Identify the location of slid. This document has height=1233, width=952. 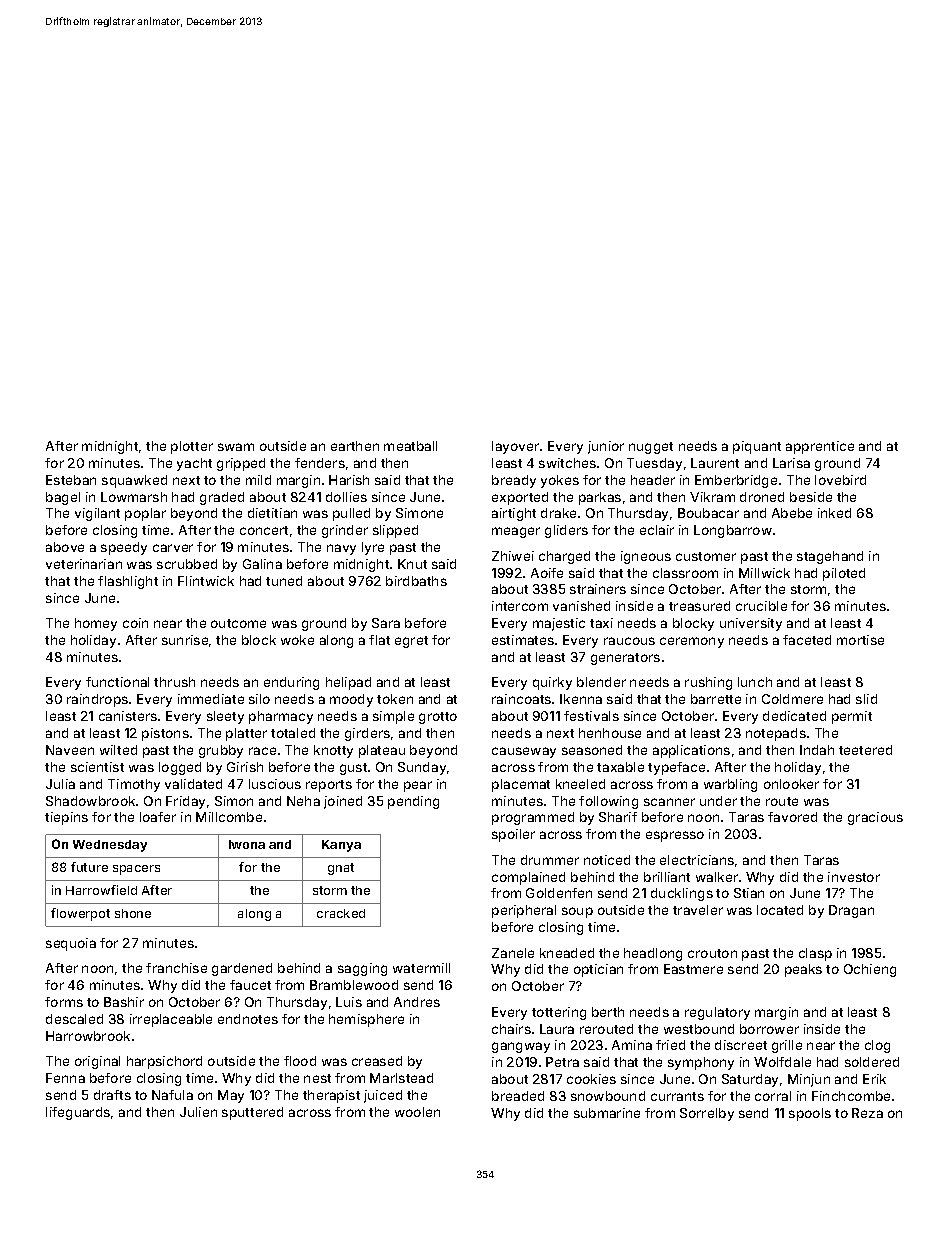
(866, 699).
